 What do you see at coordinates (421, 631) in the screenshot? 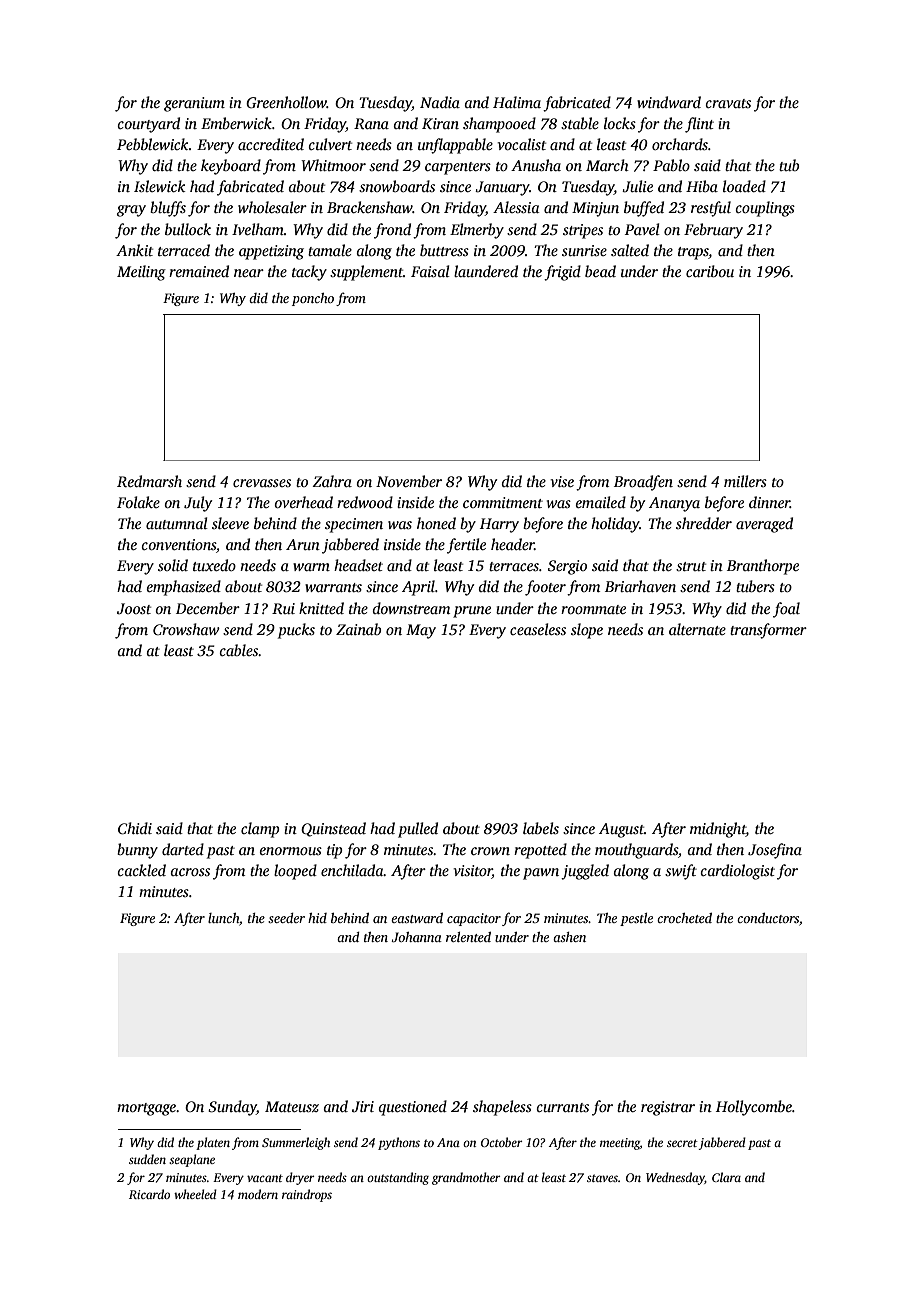
I see `May` at bounding box center [421, 631].
